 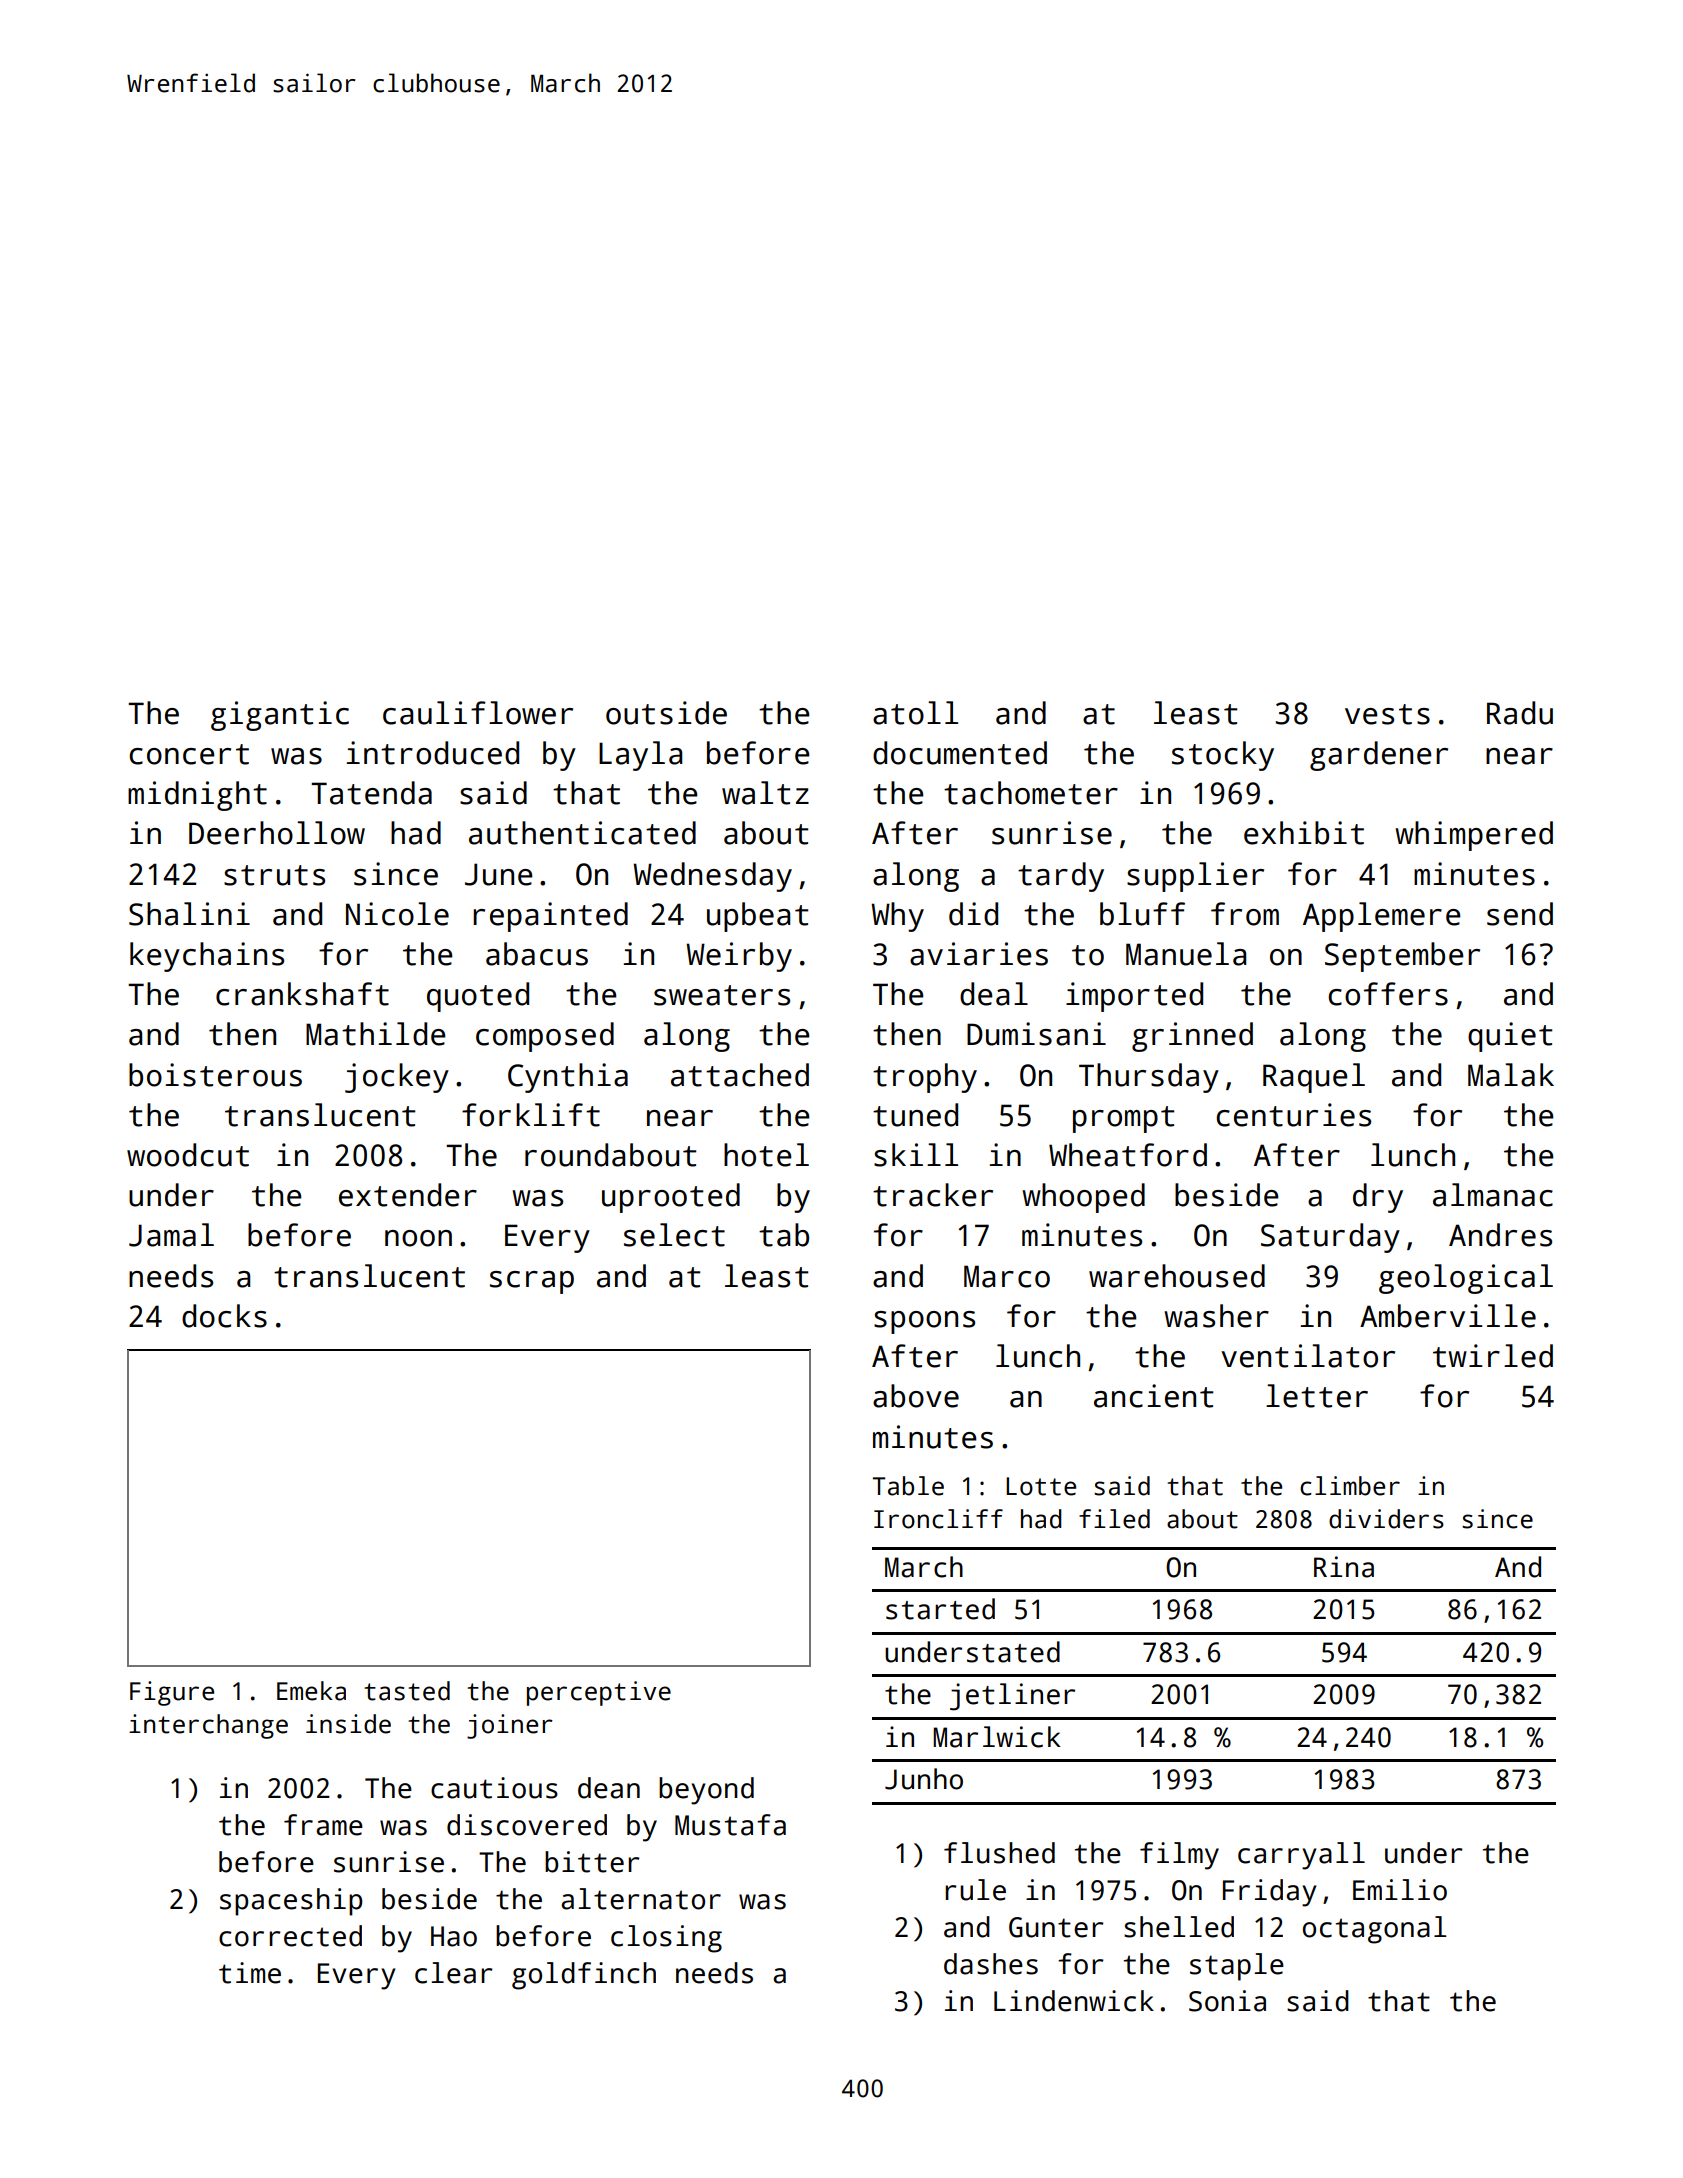 I want to click on Radu, so click(x=1520, y=713).
